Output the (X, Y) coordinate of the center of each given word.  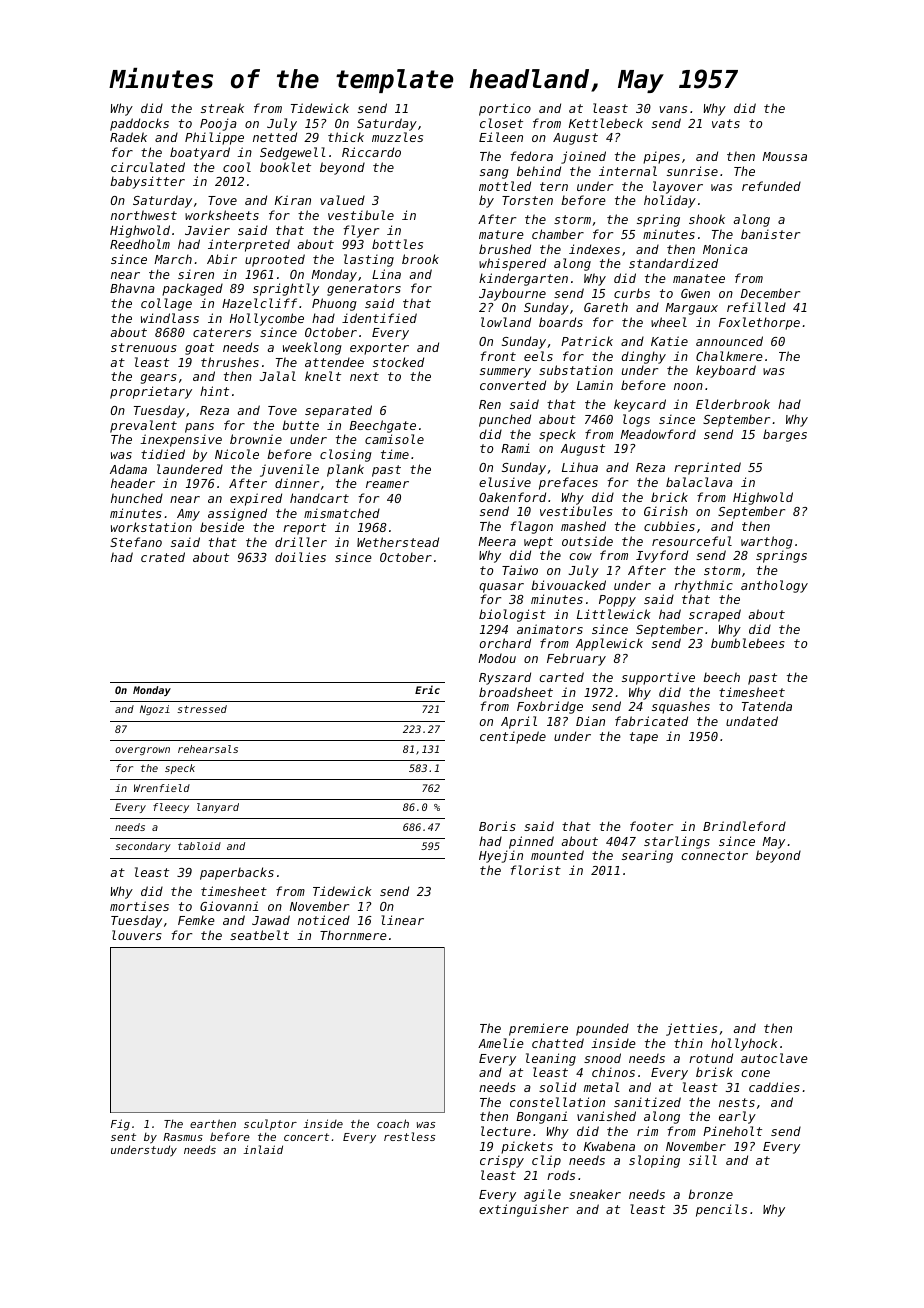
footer (651, 826)
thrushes (230, 362)
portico (505, 109)
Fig (120, 1125)
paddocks (139, 124)
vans (673, 109)
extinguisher (524, 1210)
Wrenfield (162, 788)
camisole (394, 439)
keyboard (726, 371)
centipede (513, 737)
